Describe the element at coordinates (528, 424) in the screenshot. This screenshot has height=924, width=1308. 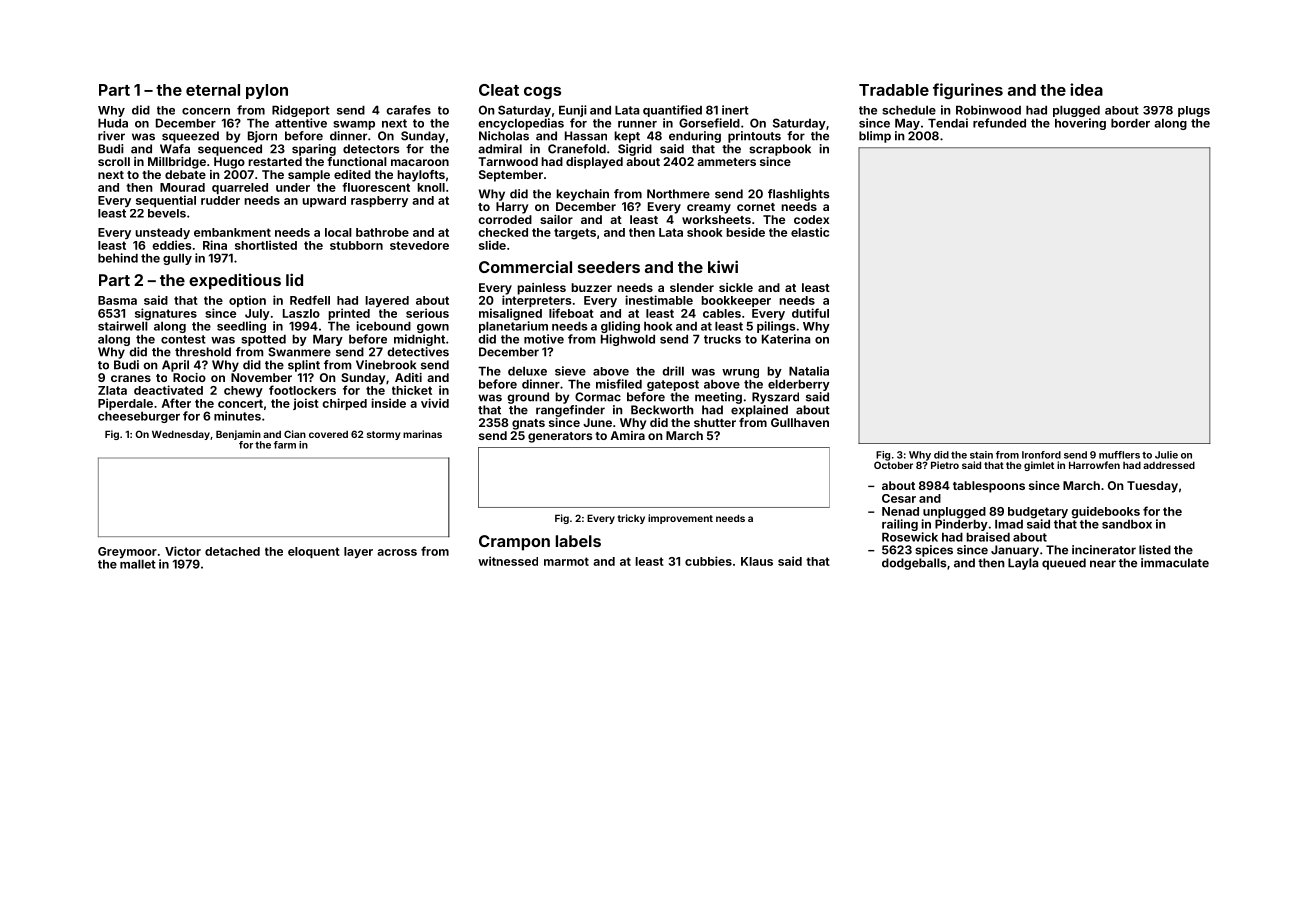
I see `gnats` at that location.
